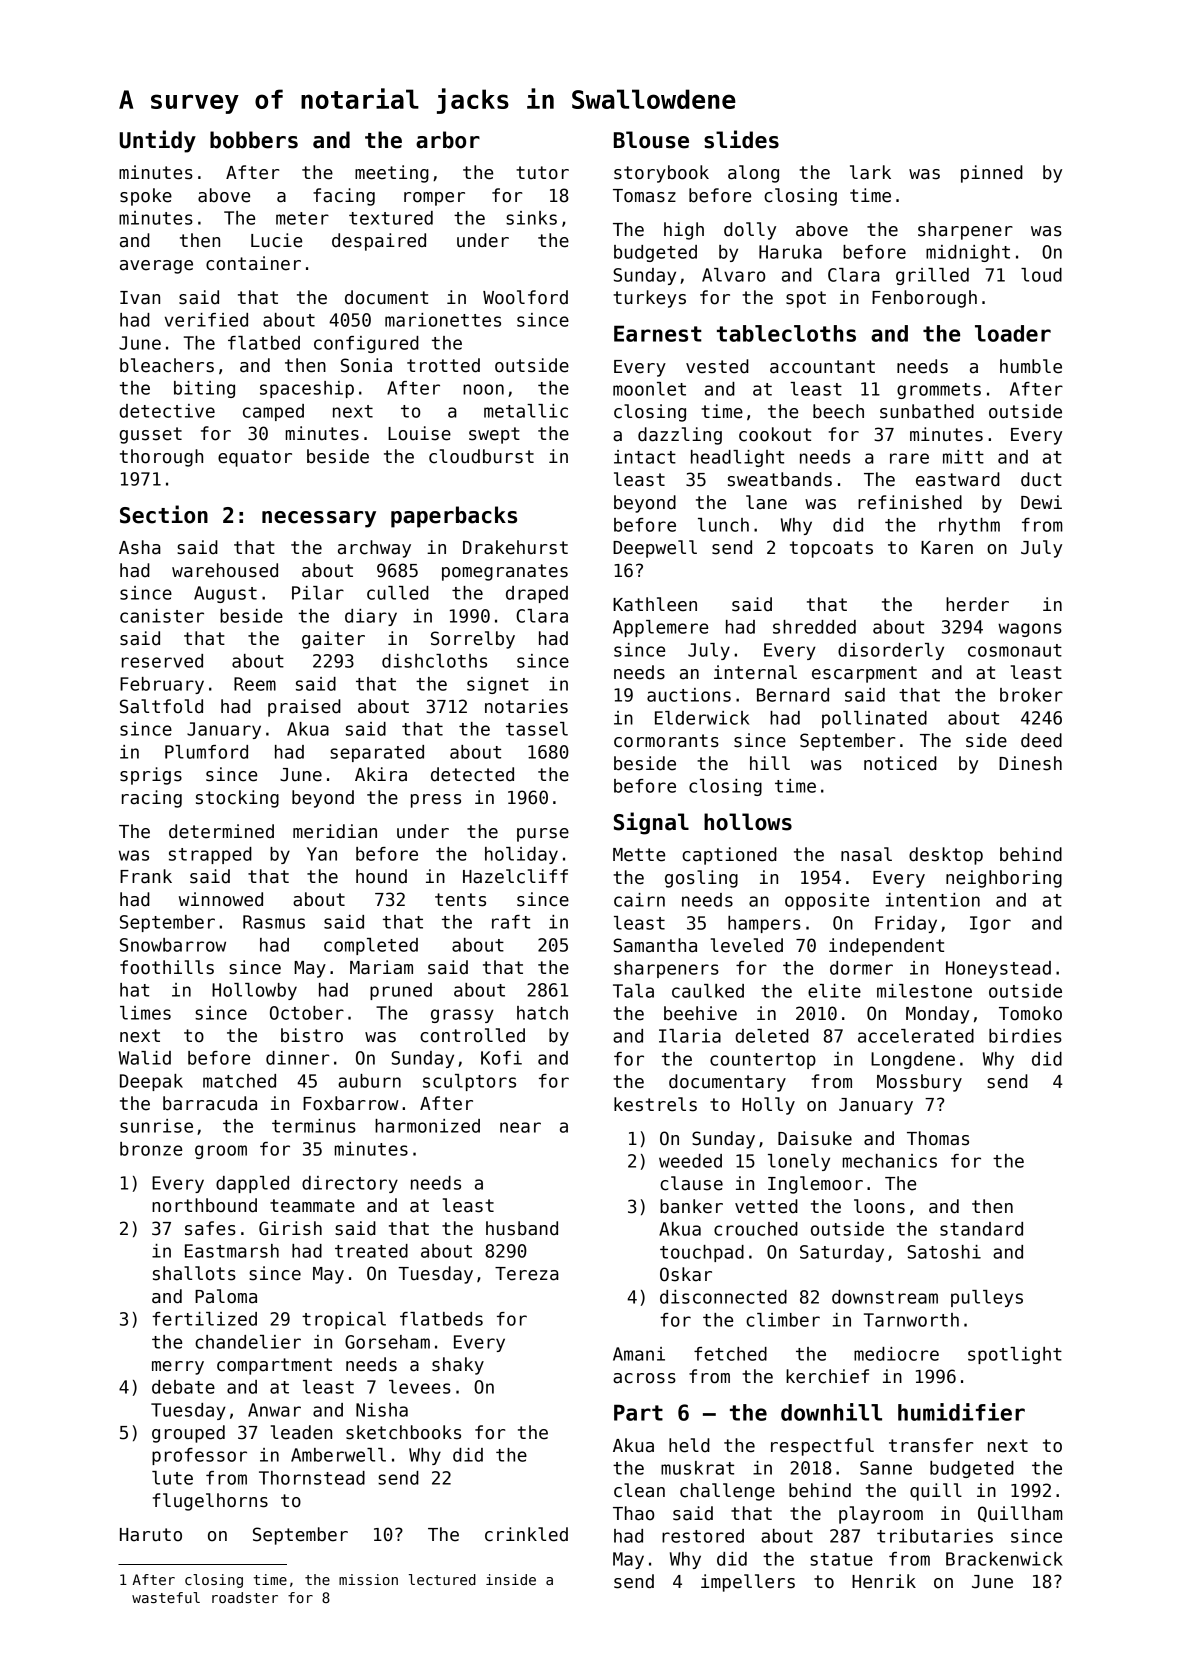 The image size is (1182, 1671). Describe the element at coordinates (891, 651) in the screenshot. I see `disorderly` at that location.
